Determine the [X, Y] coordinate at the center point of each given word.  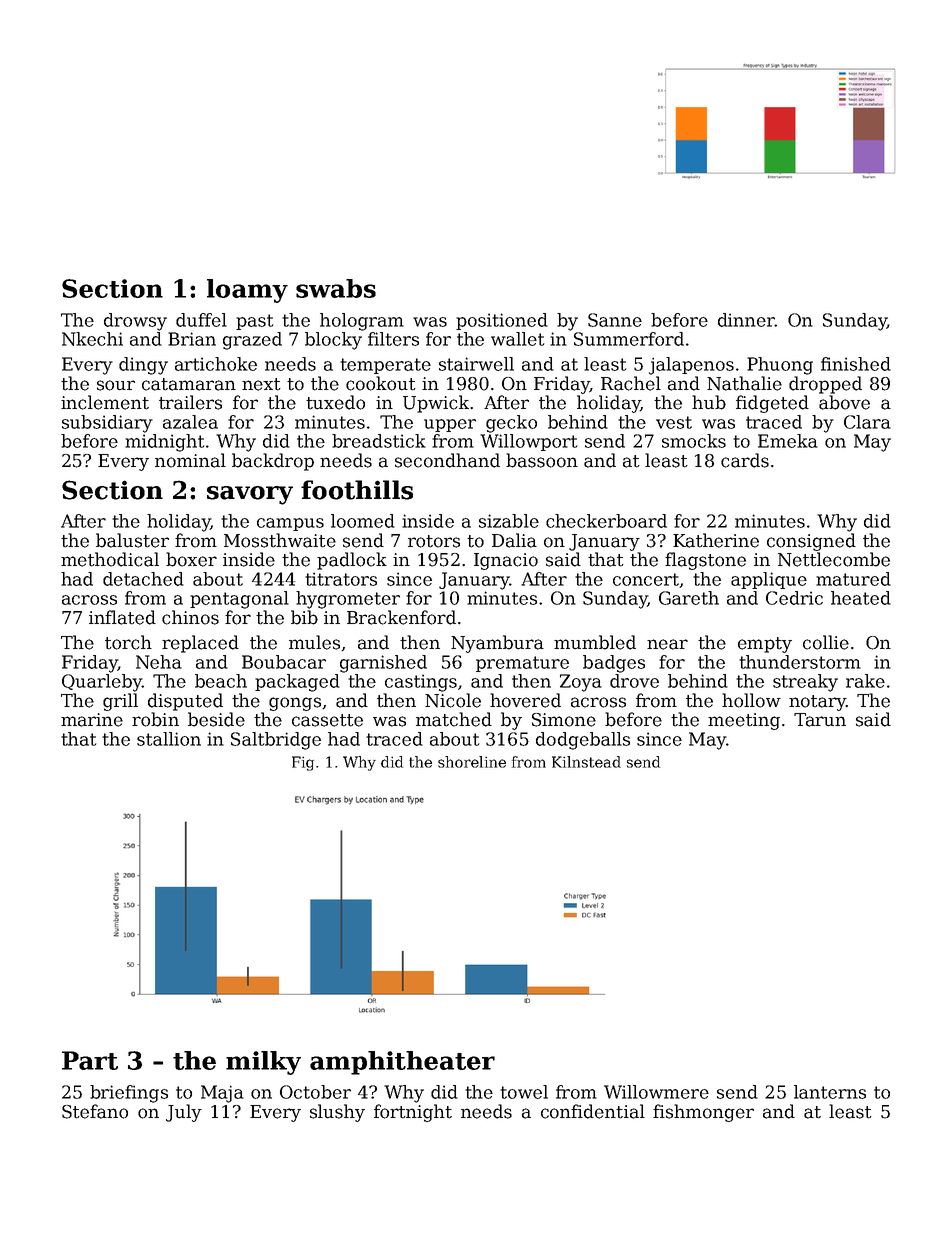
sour [116, 385]
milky [263, 1063]
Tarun [820, 720]
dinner [746, 320]
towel [524, 1092]
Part [90, 1060]
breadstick [379, 441]
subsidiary [107, 424]
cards [745, 460]
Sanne [615, 320]
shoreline [472, 762]
